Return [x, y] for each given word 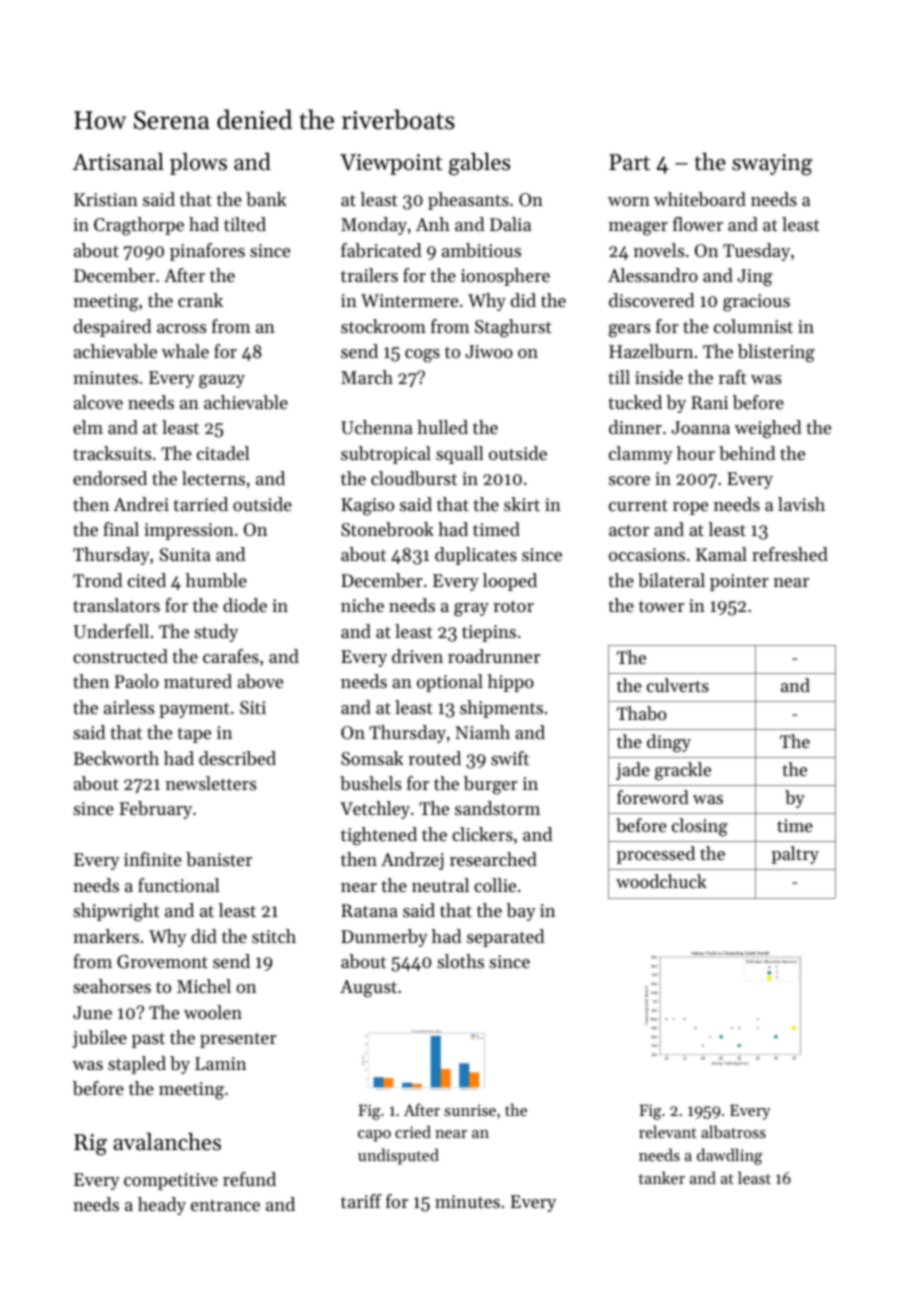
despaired [113, 328]
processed [656, 855]
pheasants [468, 201]
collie [495, 885]
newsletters [211, 783]
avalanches [167, 1142]
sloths [460, 961]
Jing [755, 278]
